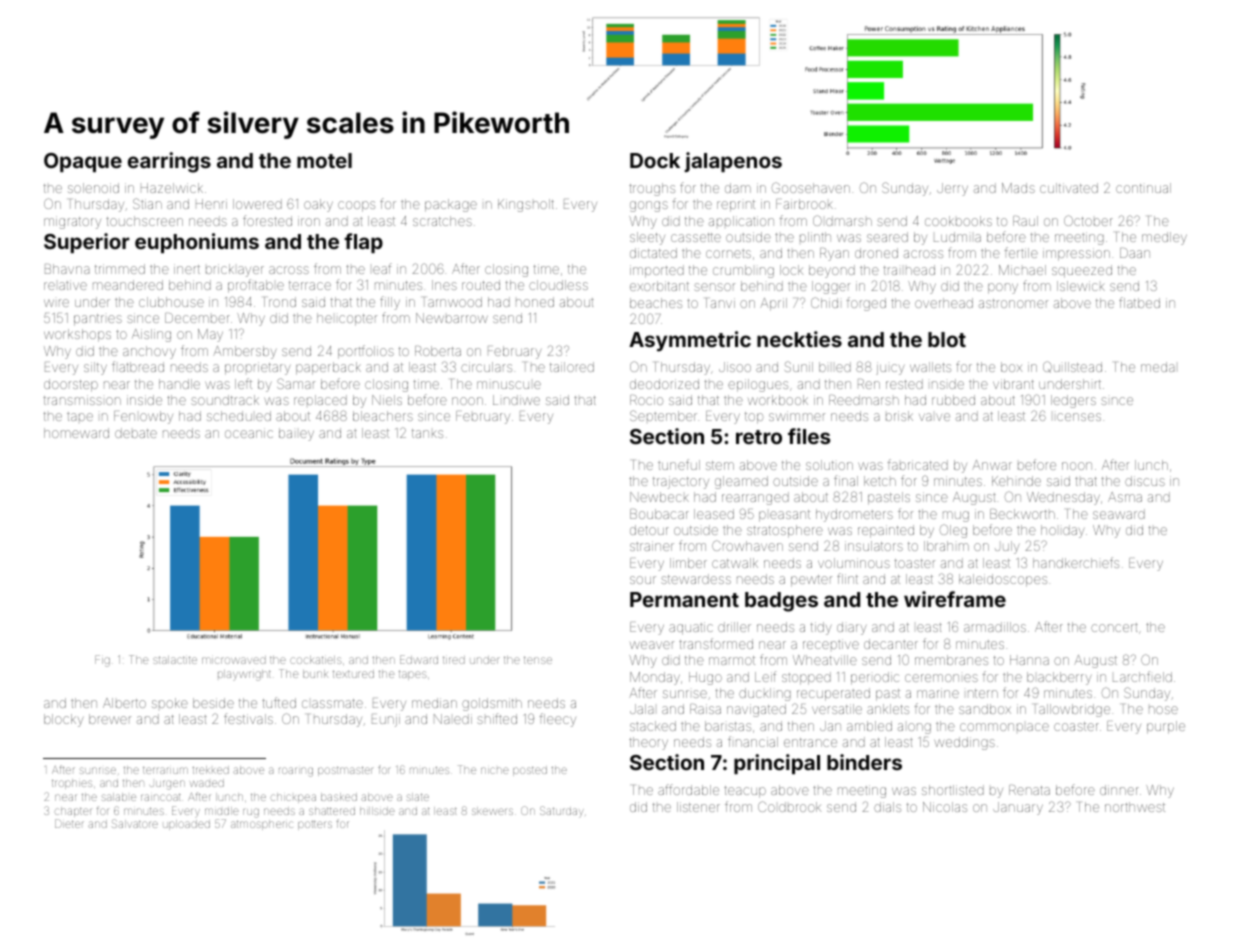  I want to click on stalactite, so click(175, 660).
